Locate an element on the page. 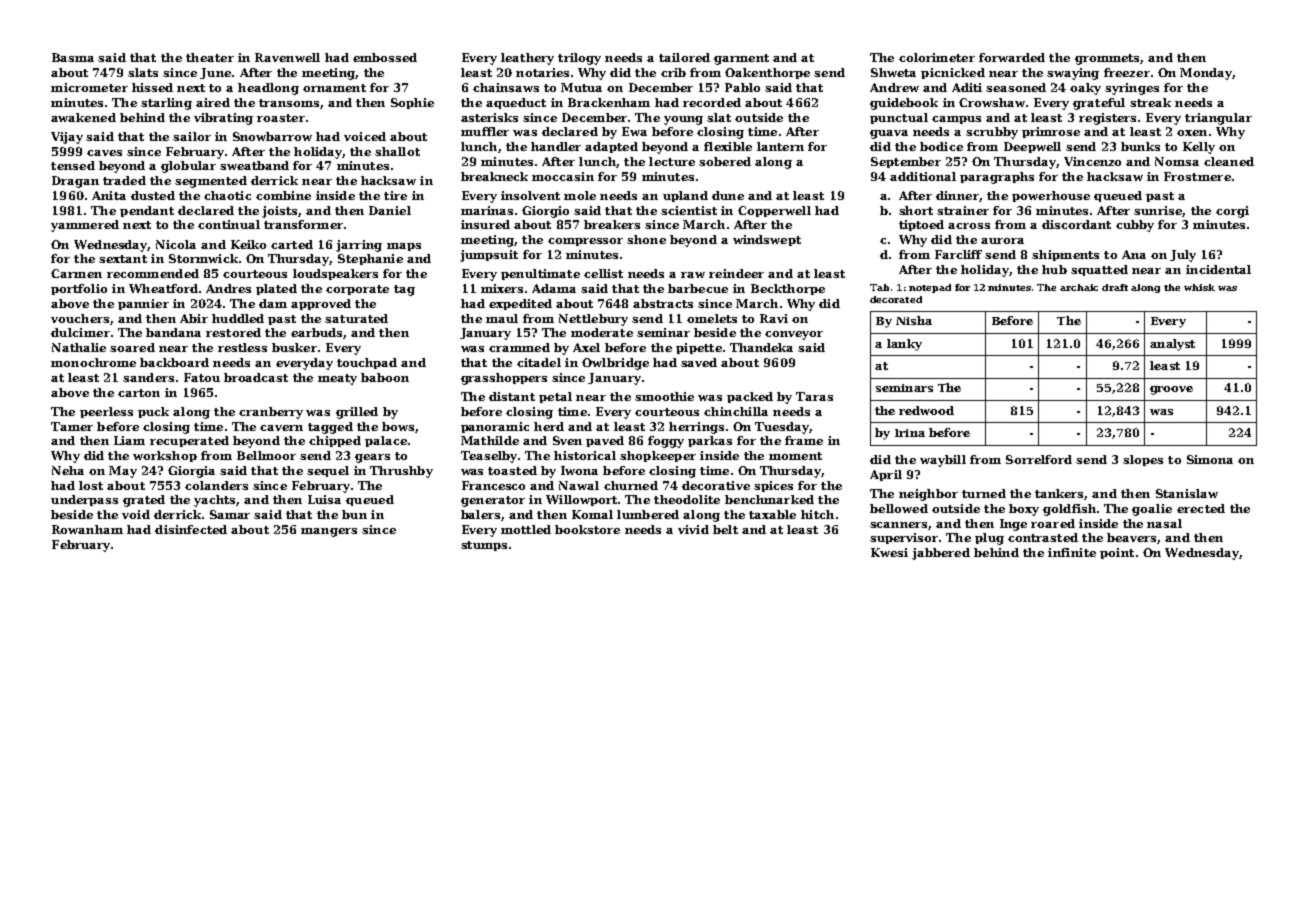 The image size is (1308, 924). lantern is located at coordinates (780, 146).
